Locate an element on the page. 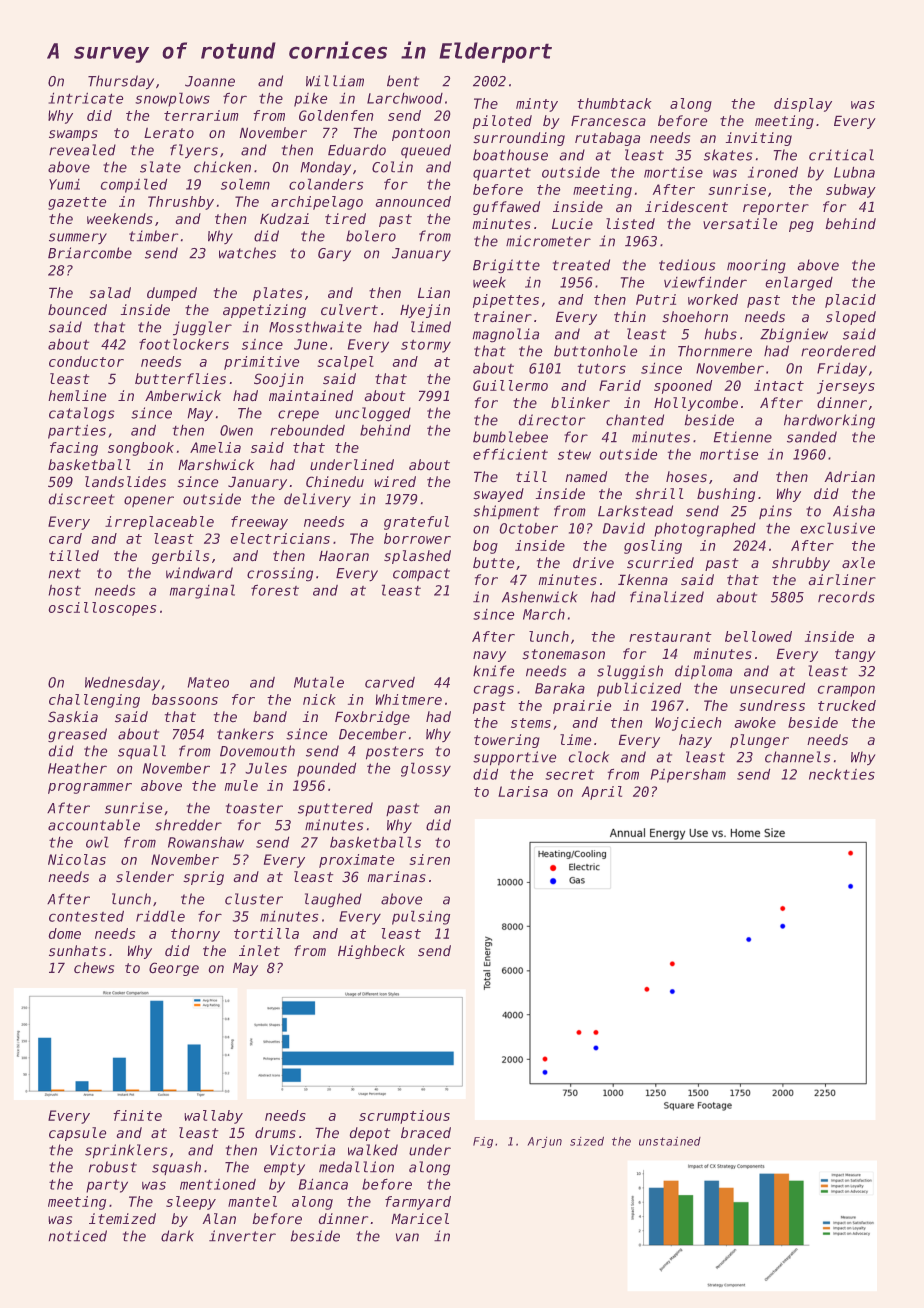  surrounding is located at coordinates (519, 139).
